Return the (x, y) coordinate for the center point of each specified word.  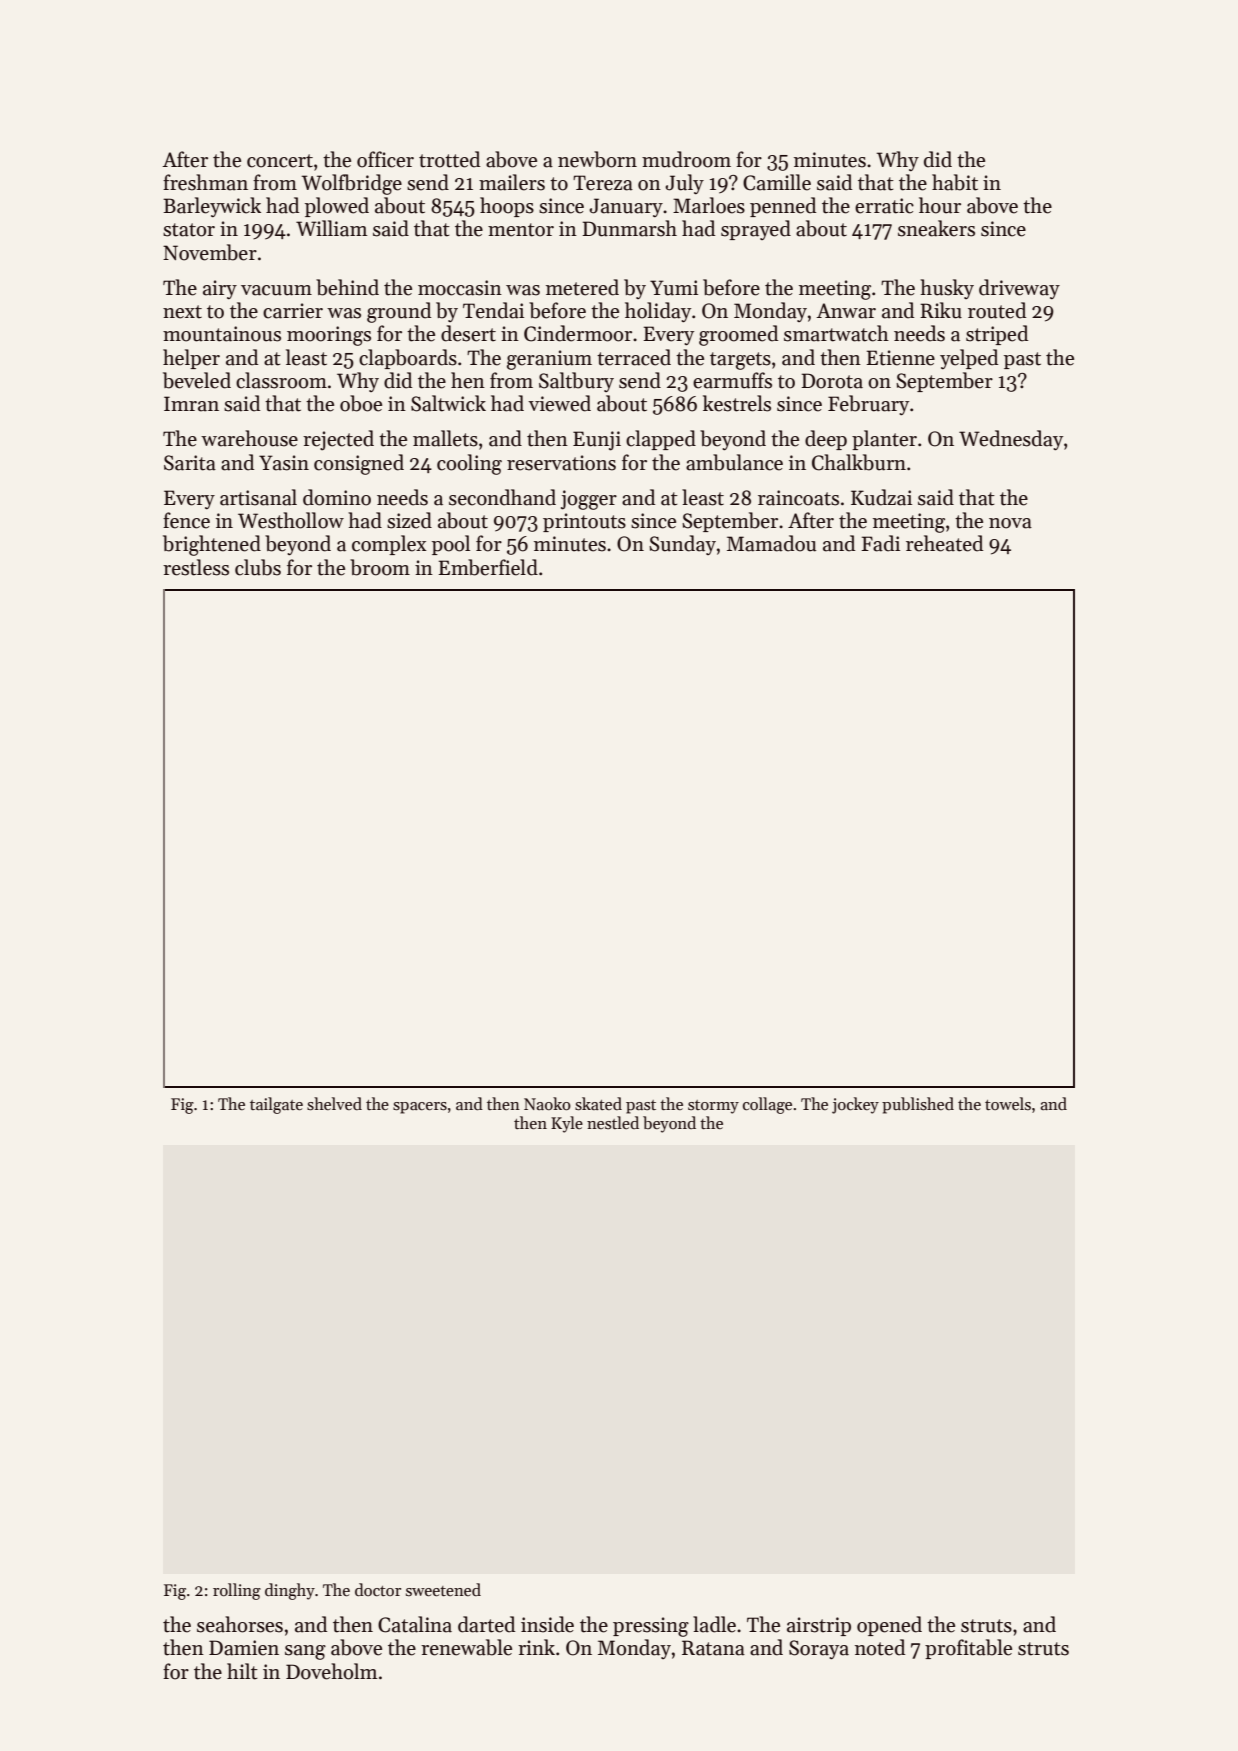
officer (385, 159)
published (918, 1105)
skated (598, 1104)
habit (955, 182)
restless (196, 567)
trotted (449, 159)
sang (305, 1652)
